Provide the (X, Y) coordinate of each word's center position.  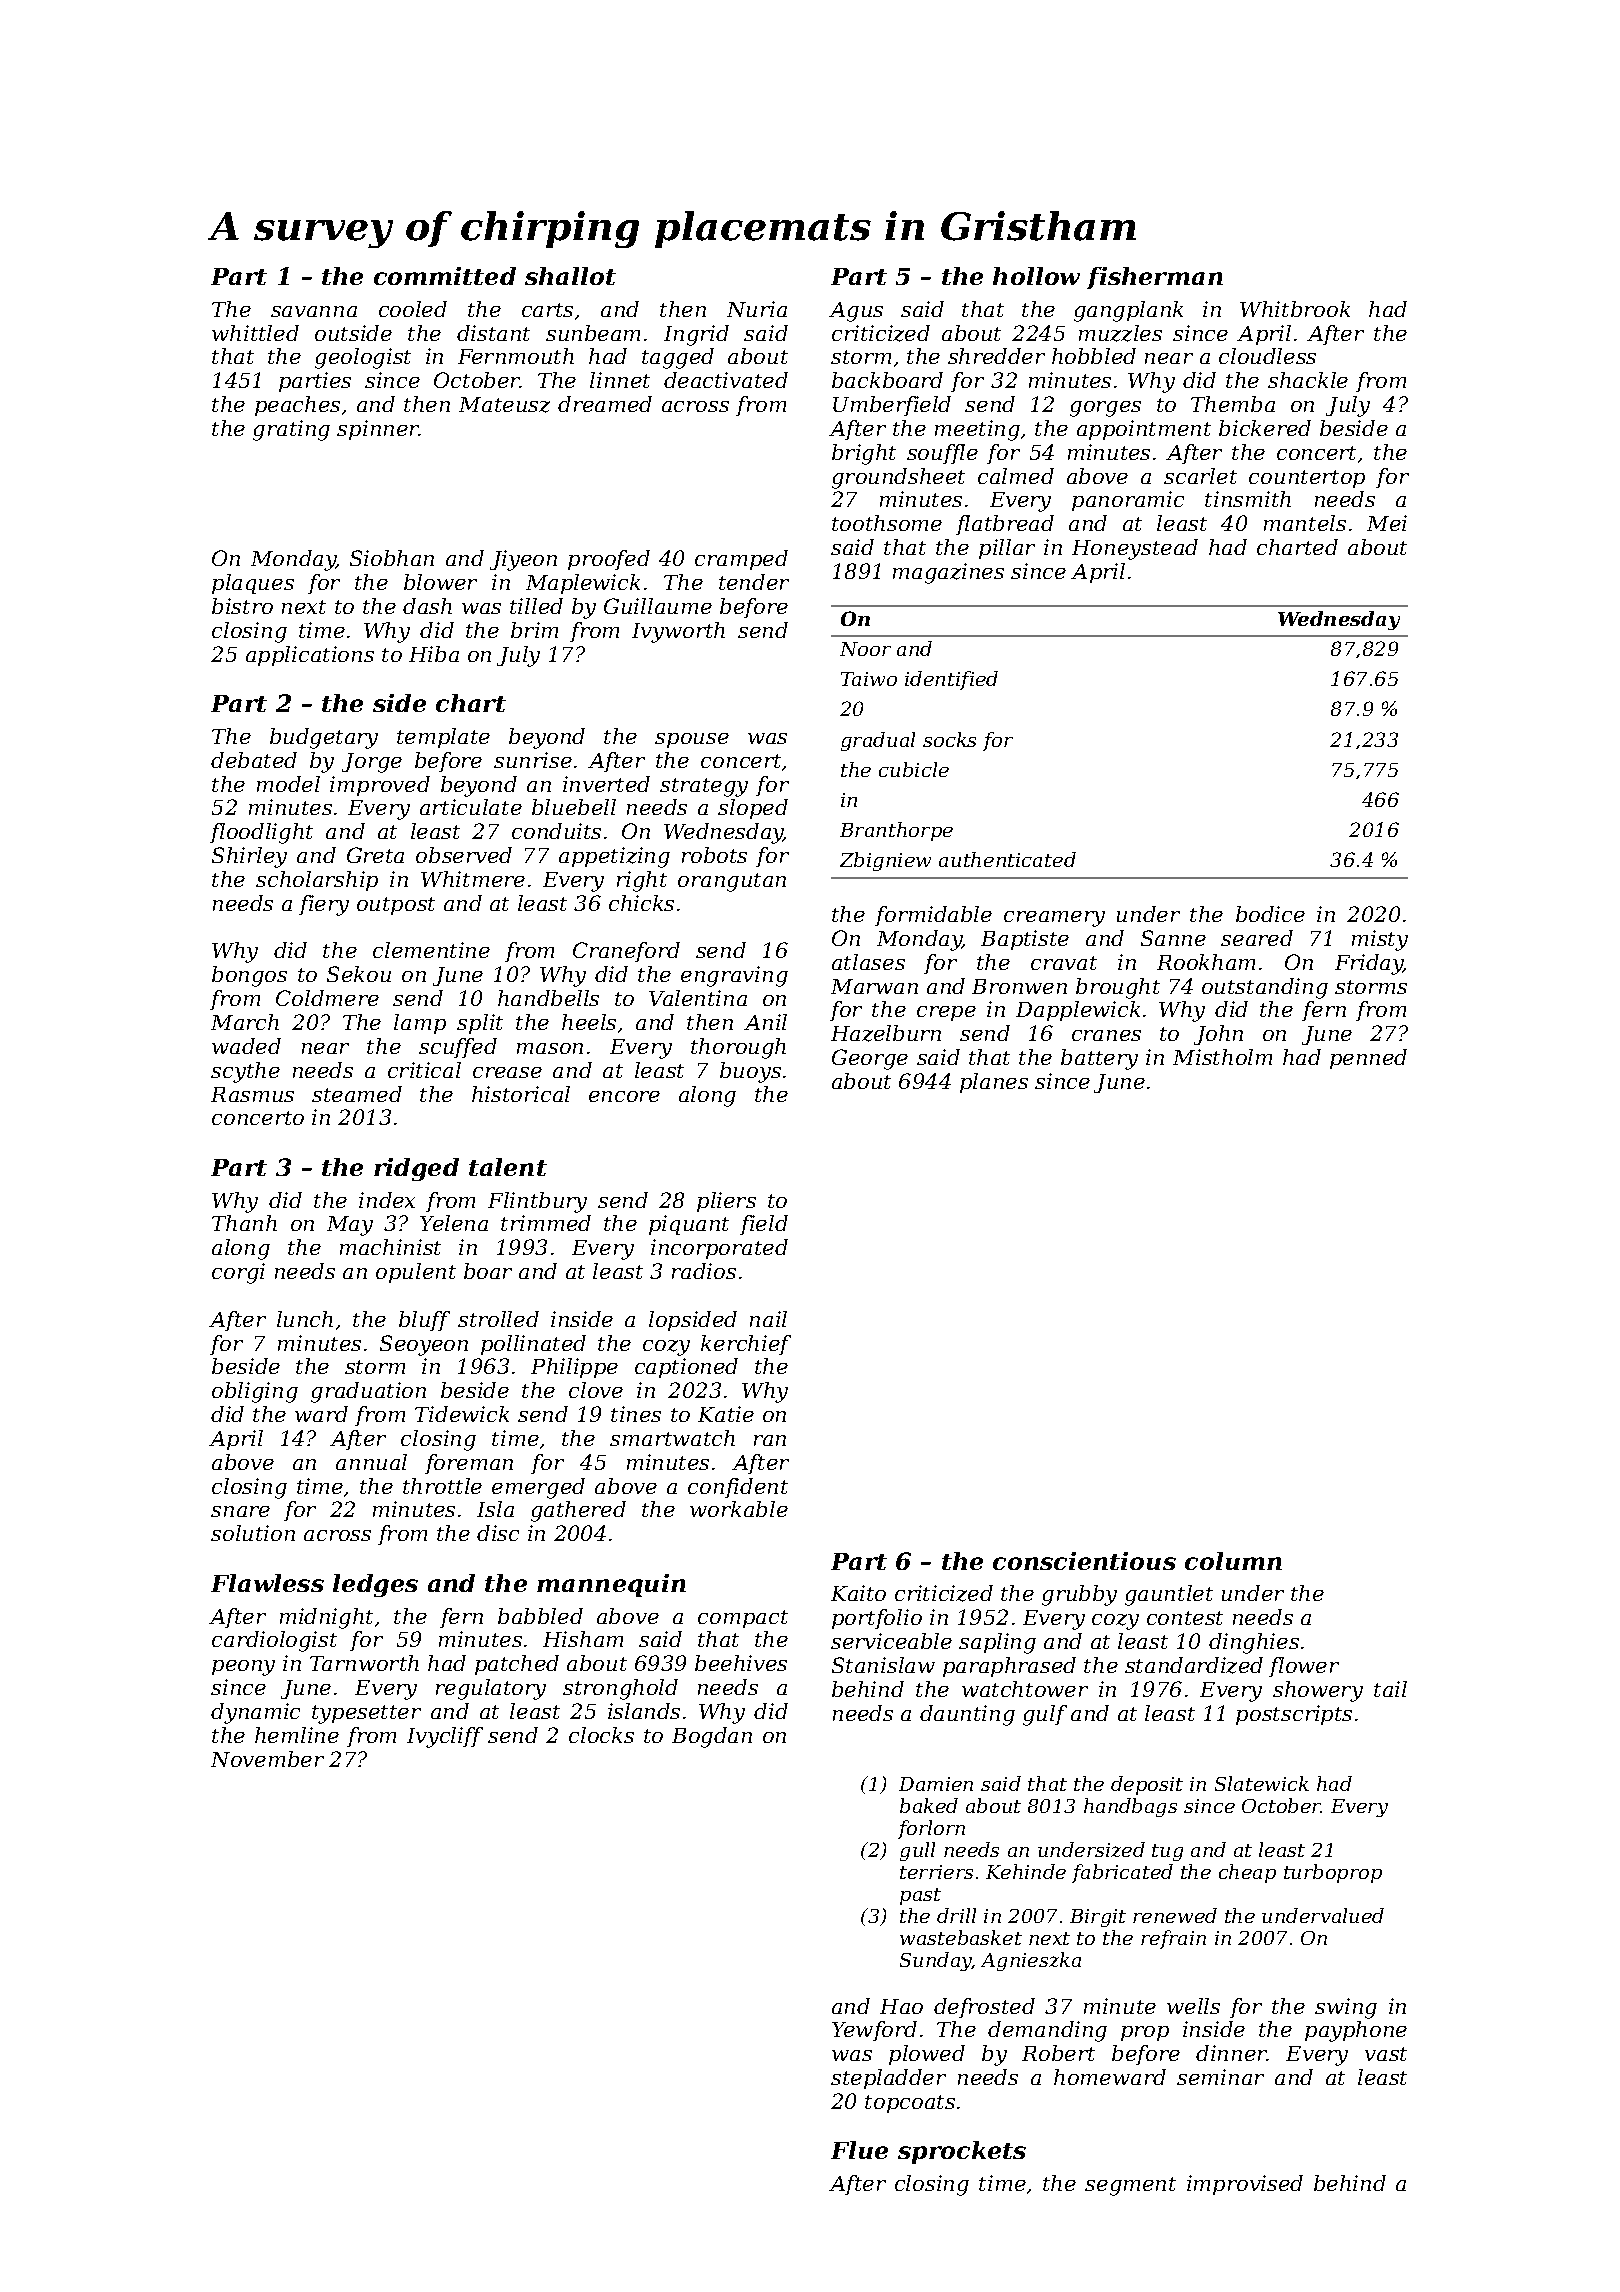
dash (427, 606)
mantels (1305, 523)
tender (754, 582)
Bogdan (712, 1737)
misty (1380, 940)
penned (1368, 1059)
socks (949, 739)
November (267, 1759)
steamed (357, 1094)
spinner (378, 430)
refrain (1173, 1939)
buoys (750, 1072)
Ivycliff (445, 1737)
